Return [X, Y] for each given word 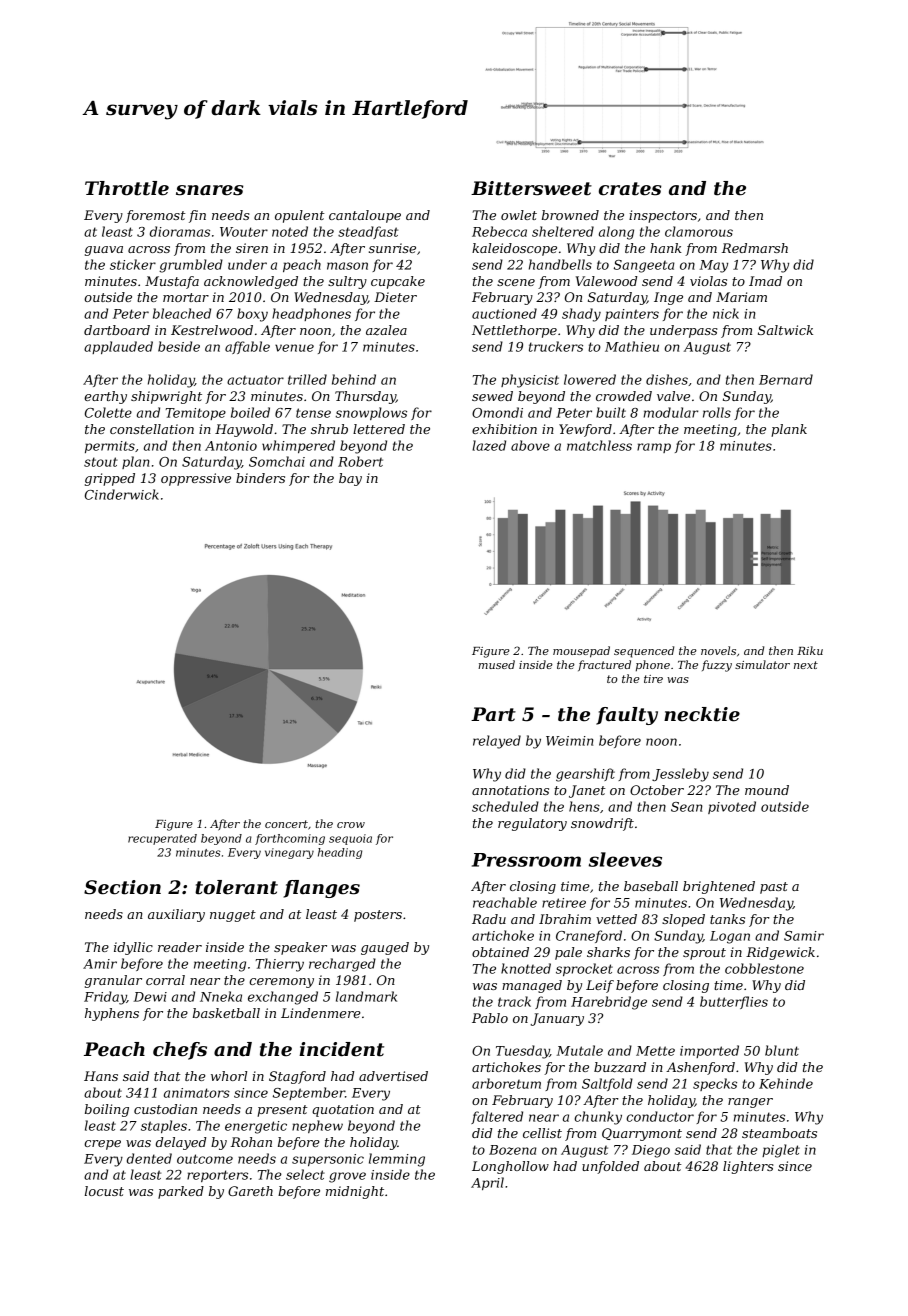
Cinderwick [122, 494]
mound [767, 790]
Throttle [127, 188]
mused [496, 664]
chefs [180, 1051]
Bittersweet [531, 188]
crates [630, 189]
